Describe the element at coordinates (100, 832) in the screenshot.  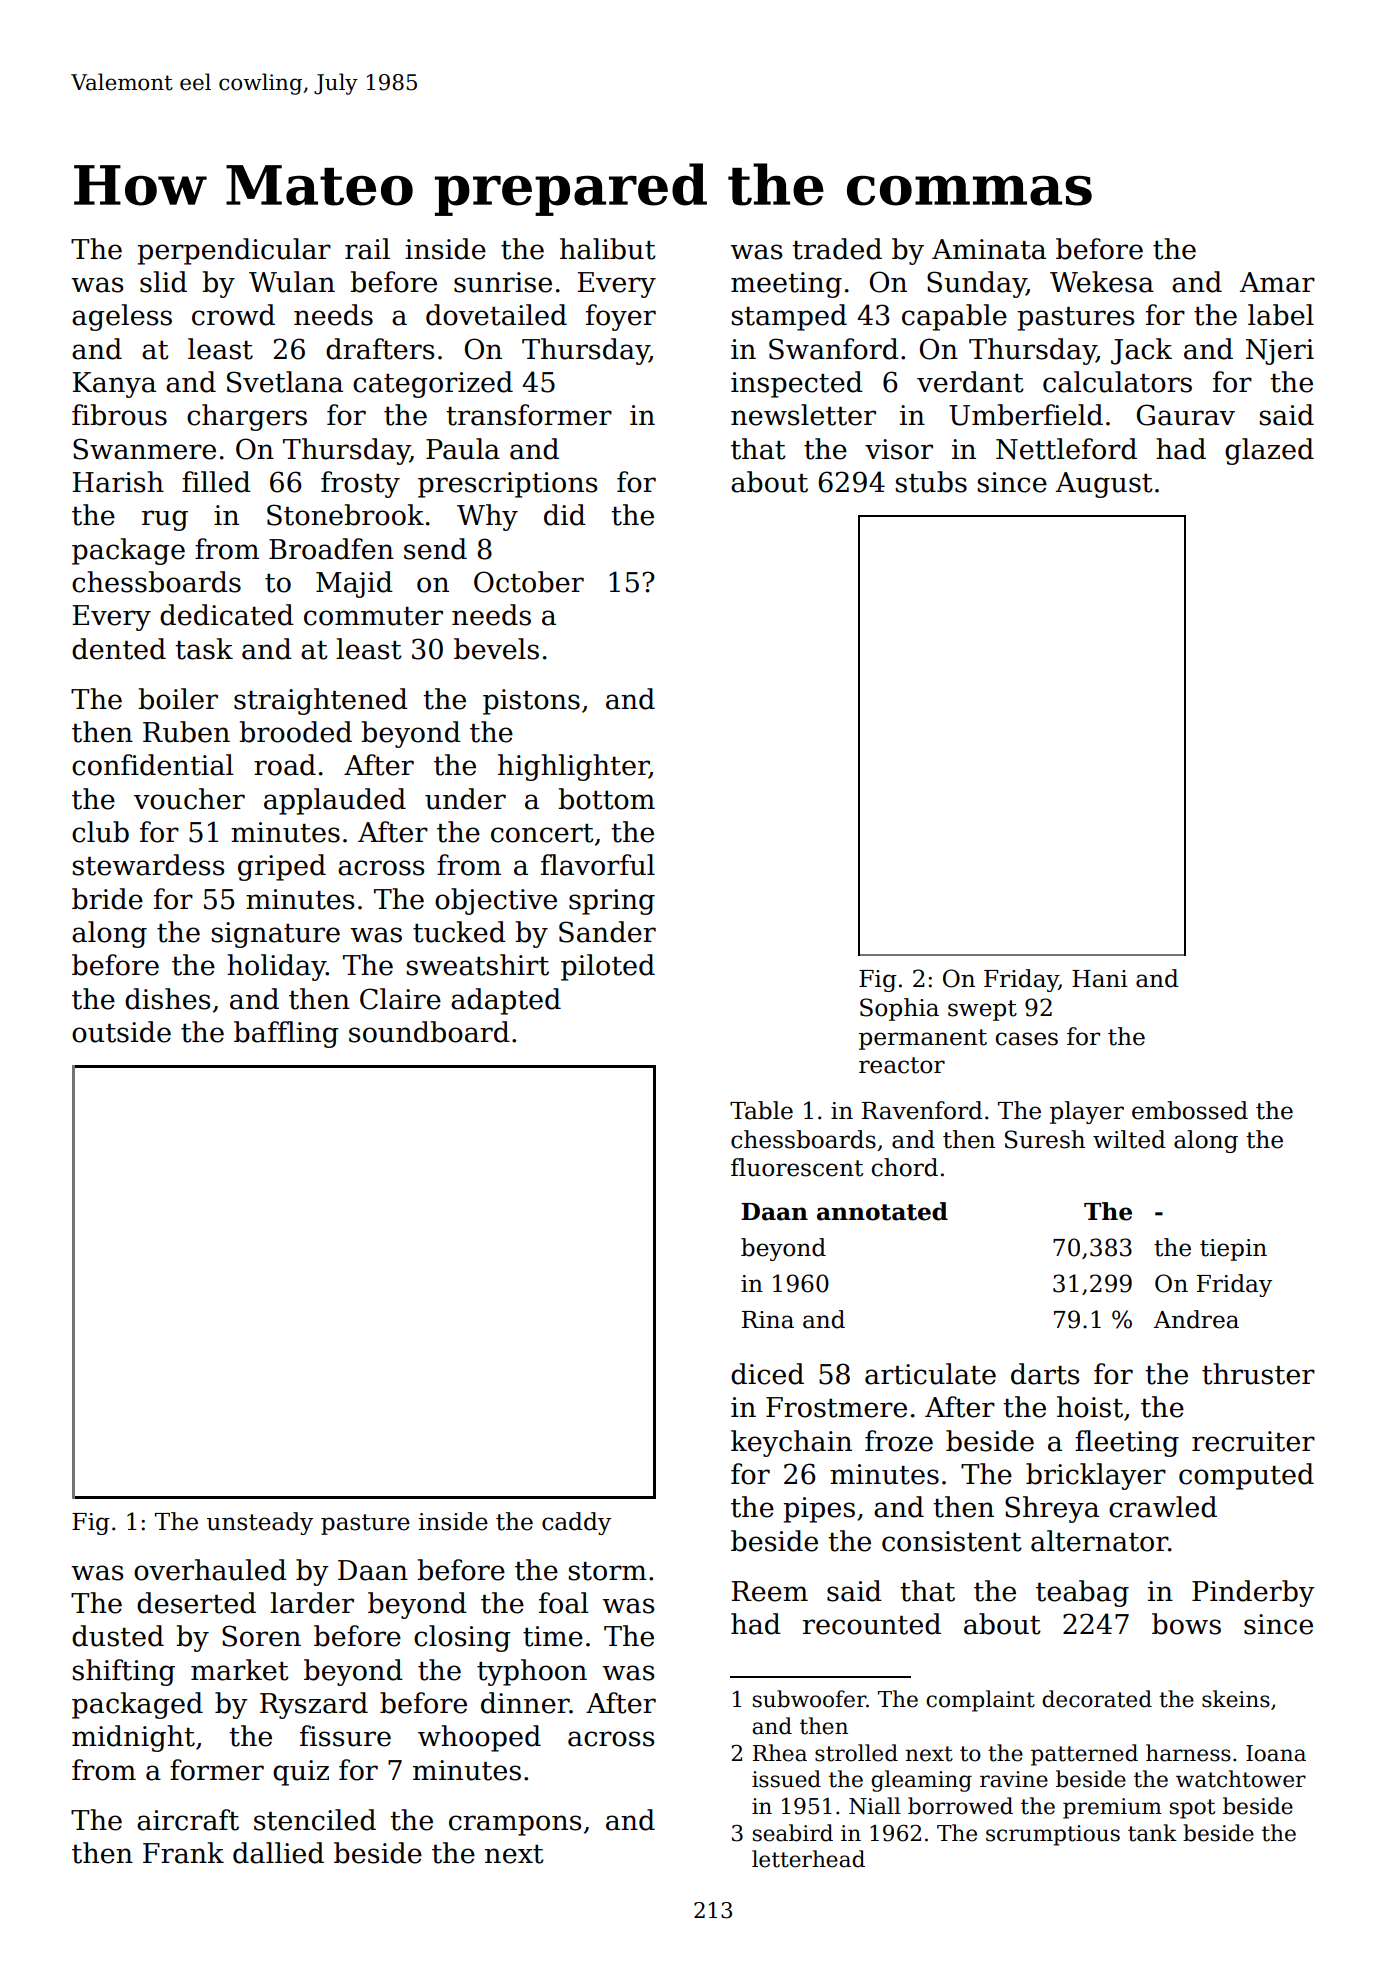
I see `club` at that location.
